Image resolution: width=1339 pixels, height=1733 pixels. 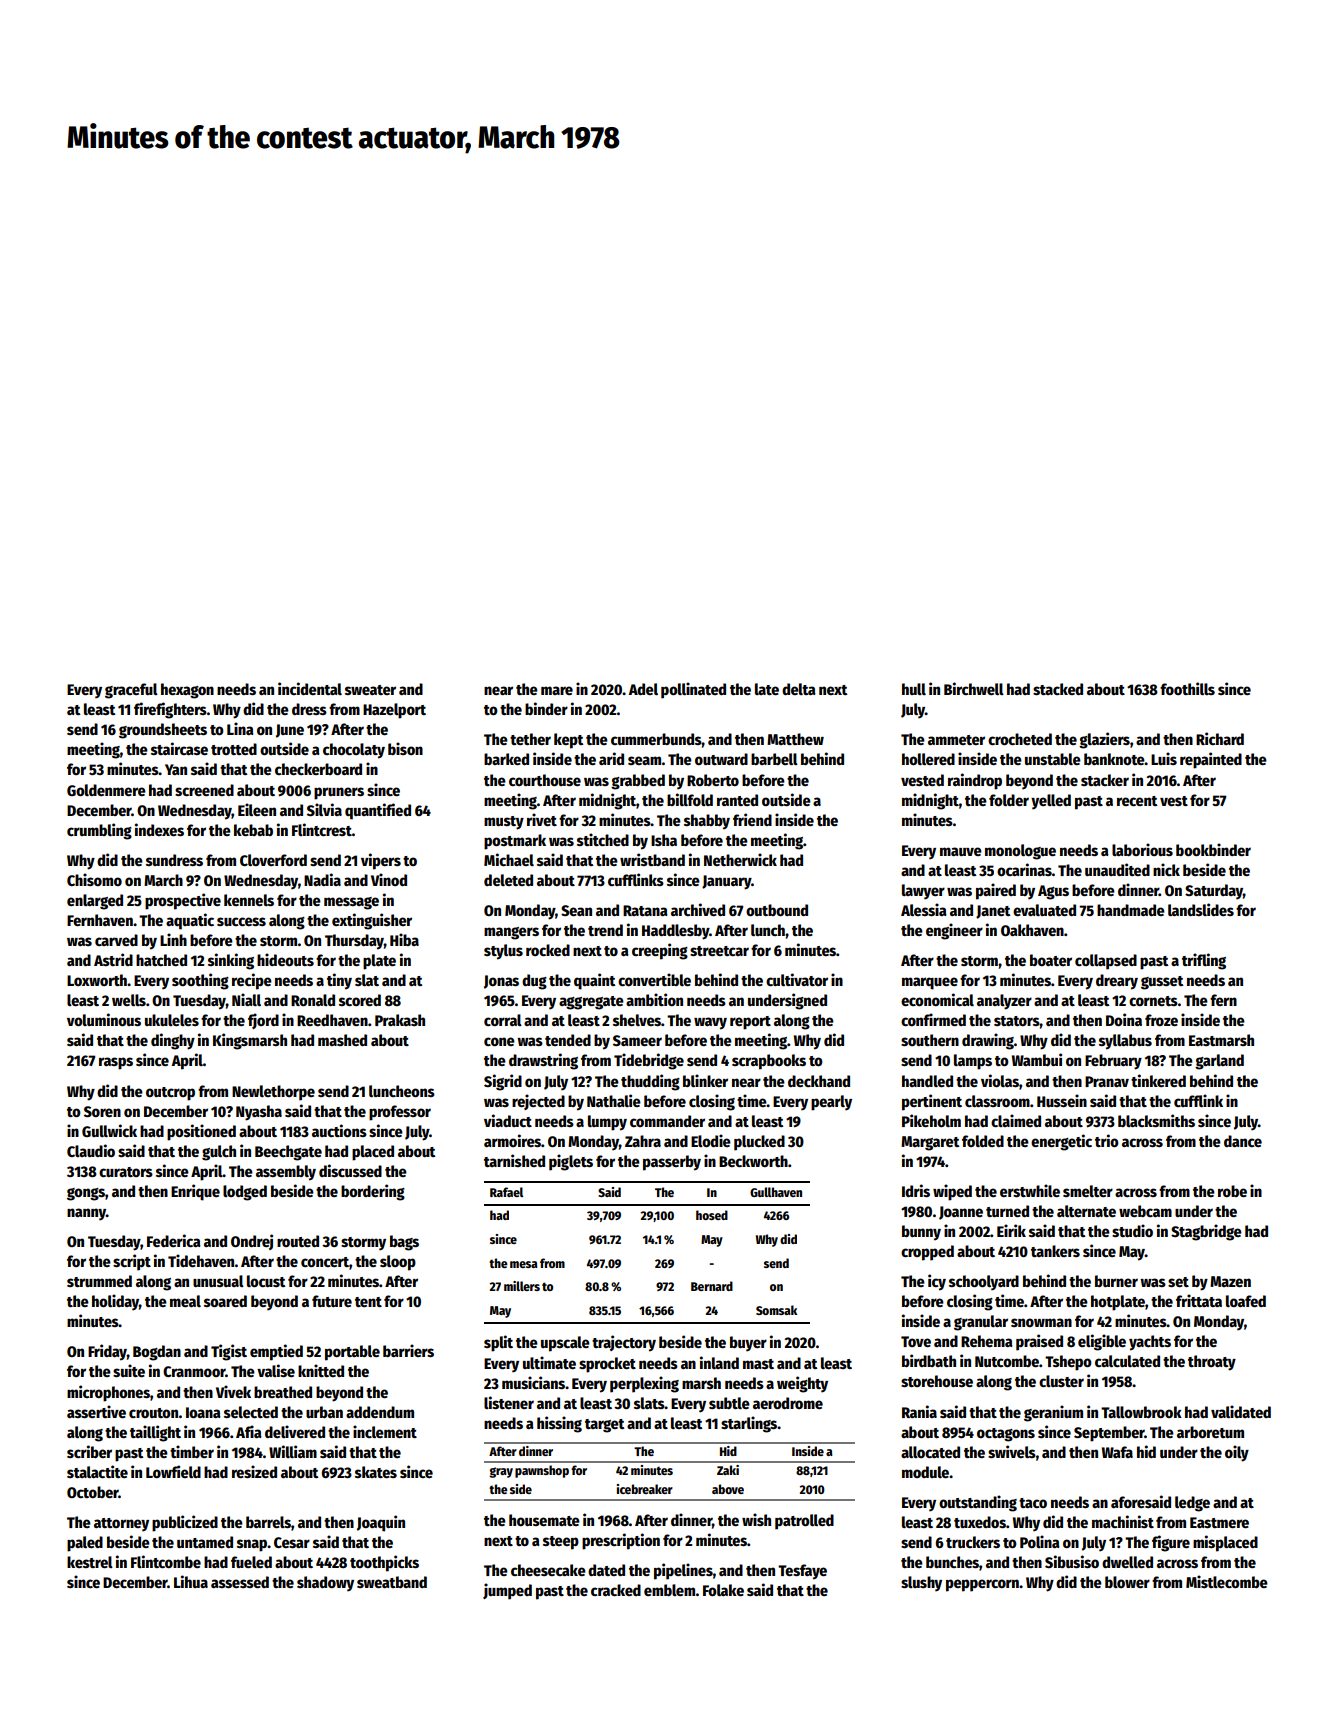 What do you see at coordinates (154, 1413) in the page?
I see `crouton` at bounding box center [154, 1413].
